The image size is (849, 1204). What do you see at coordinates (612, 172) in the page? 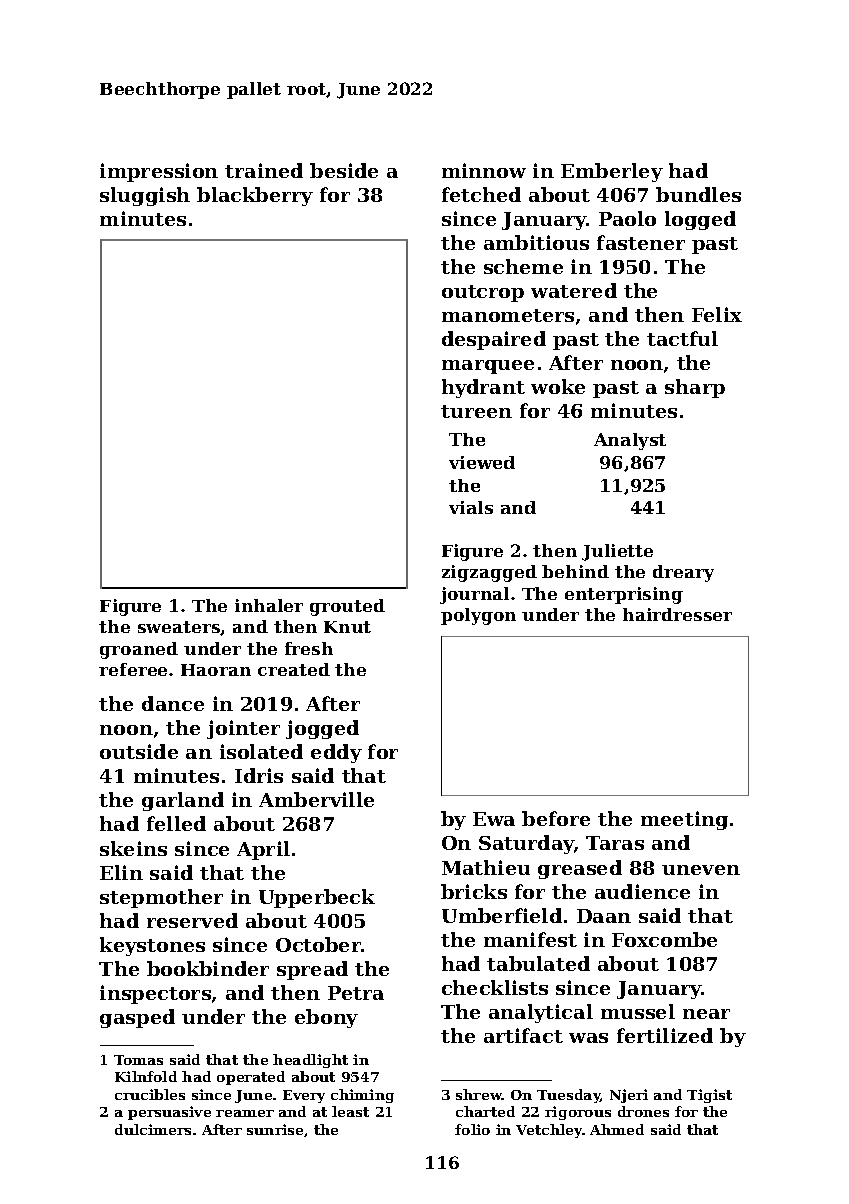
I see `Emberley` at bounding box center [612, 172].
